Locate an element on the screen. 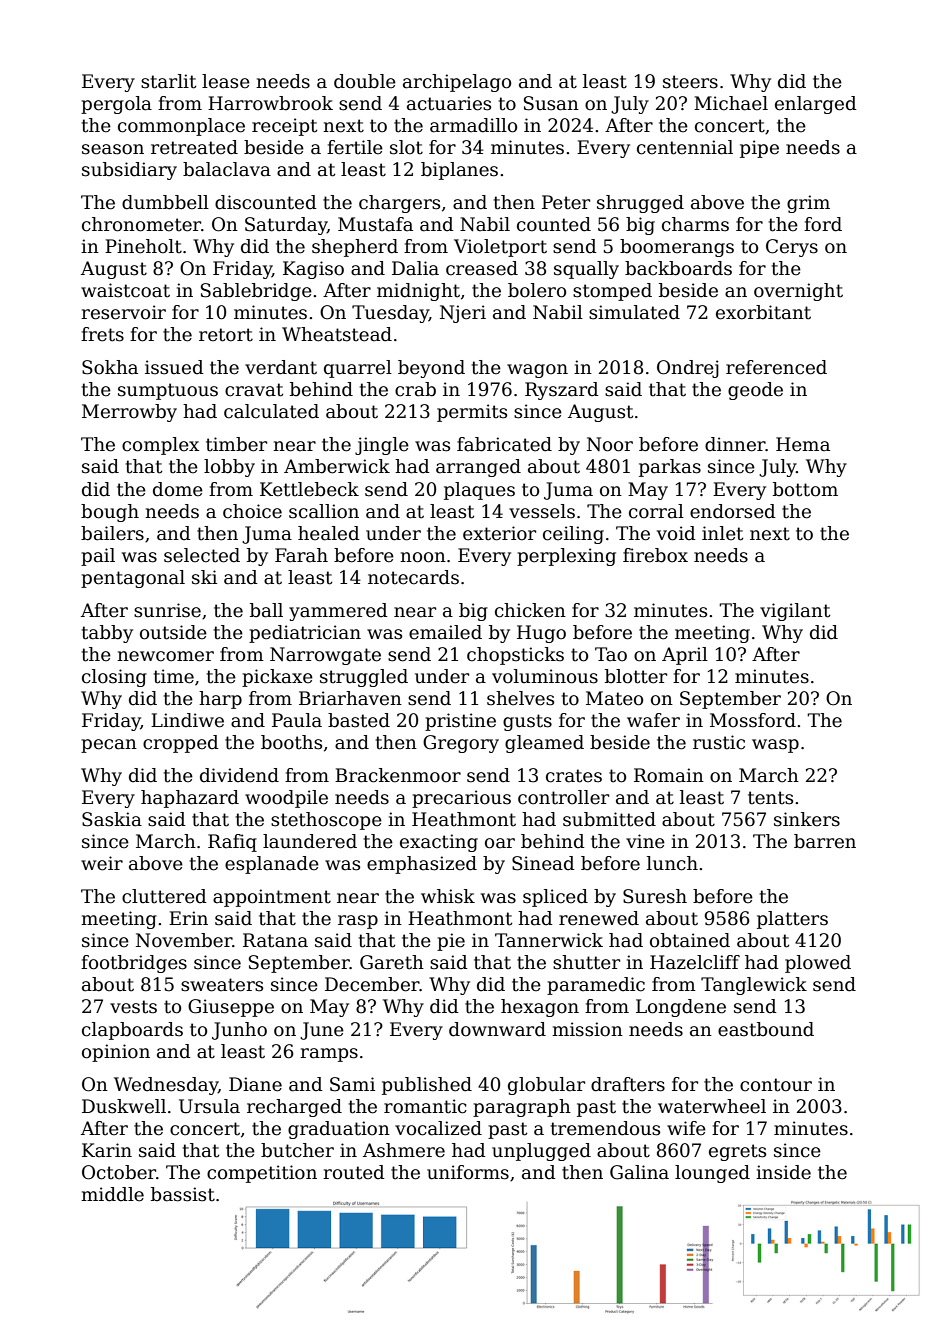 This screenshot has width=940, height=1335. archipelago is located at coordinates (457, 83).
